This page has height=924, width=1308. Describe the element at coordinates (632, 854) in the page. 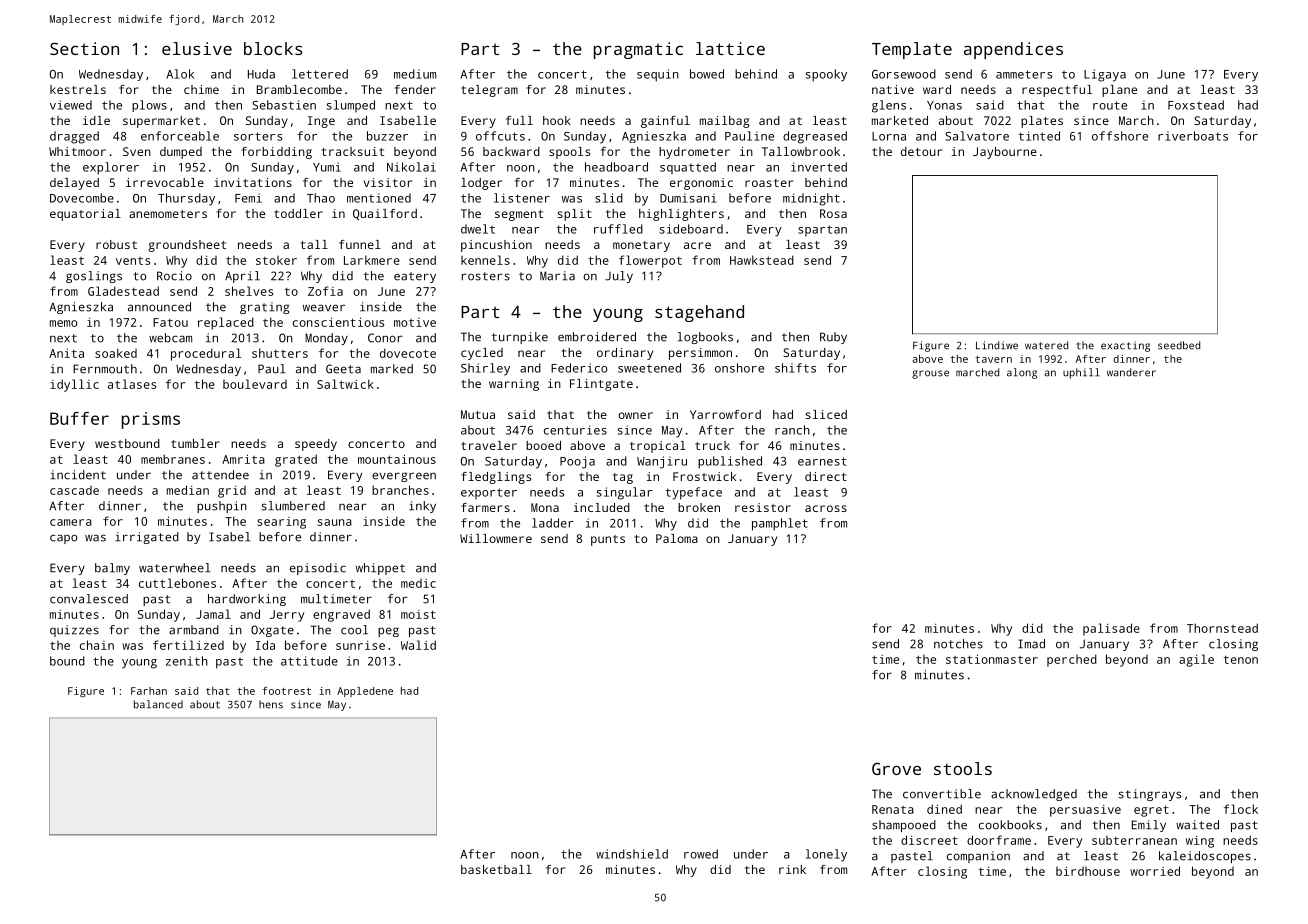

I see `windshield` at that location.
